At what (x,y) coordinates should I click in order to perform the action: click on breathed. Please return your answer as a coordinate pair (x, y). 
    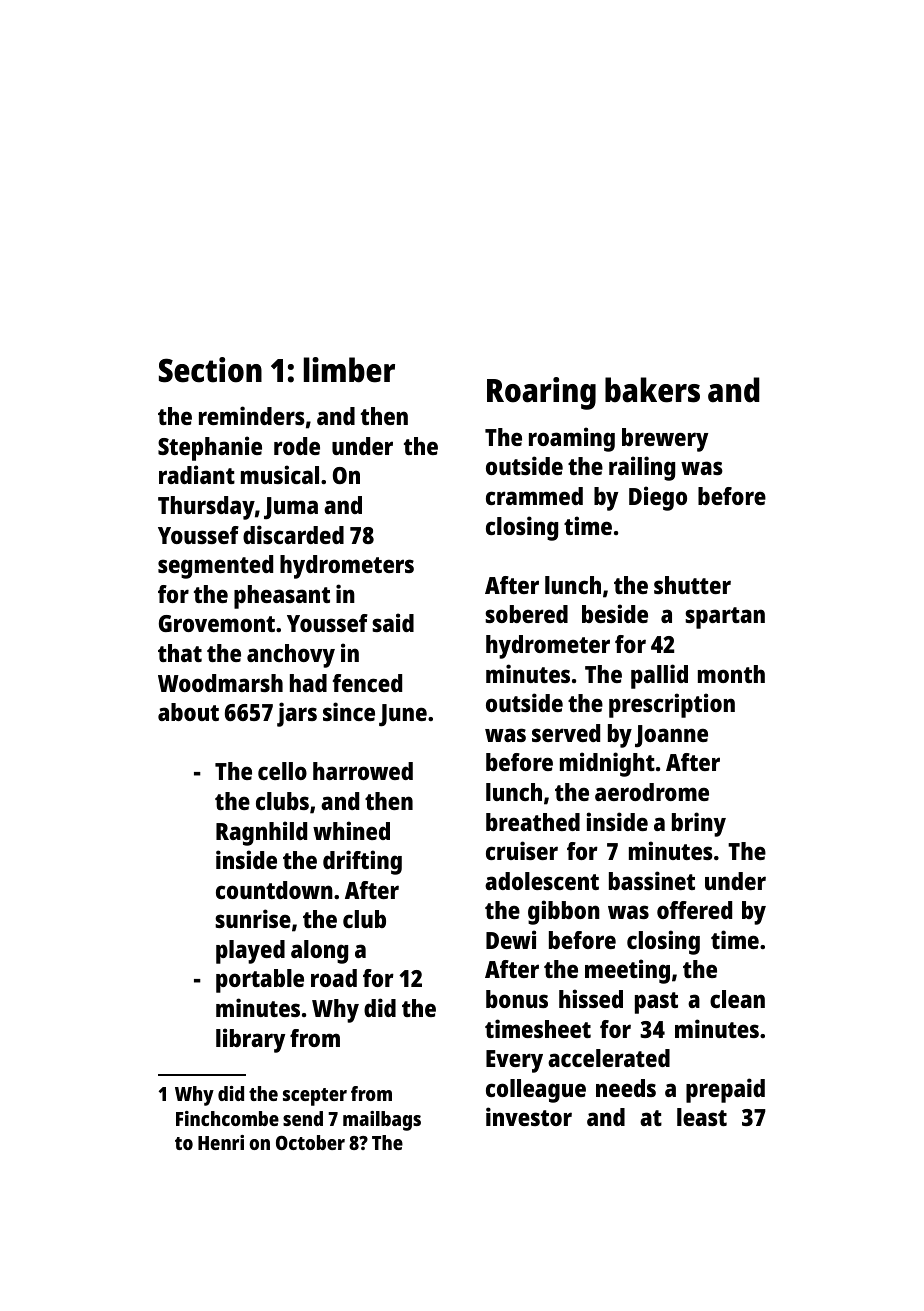
    Looking at the image, I should click on (533, 822).
